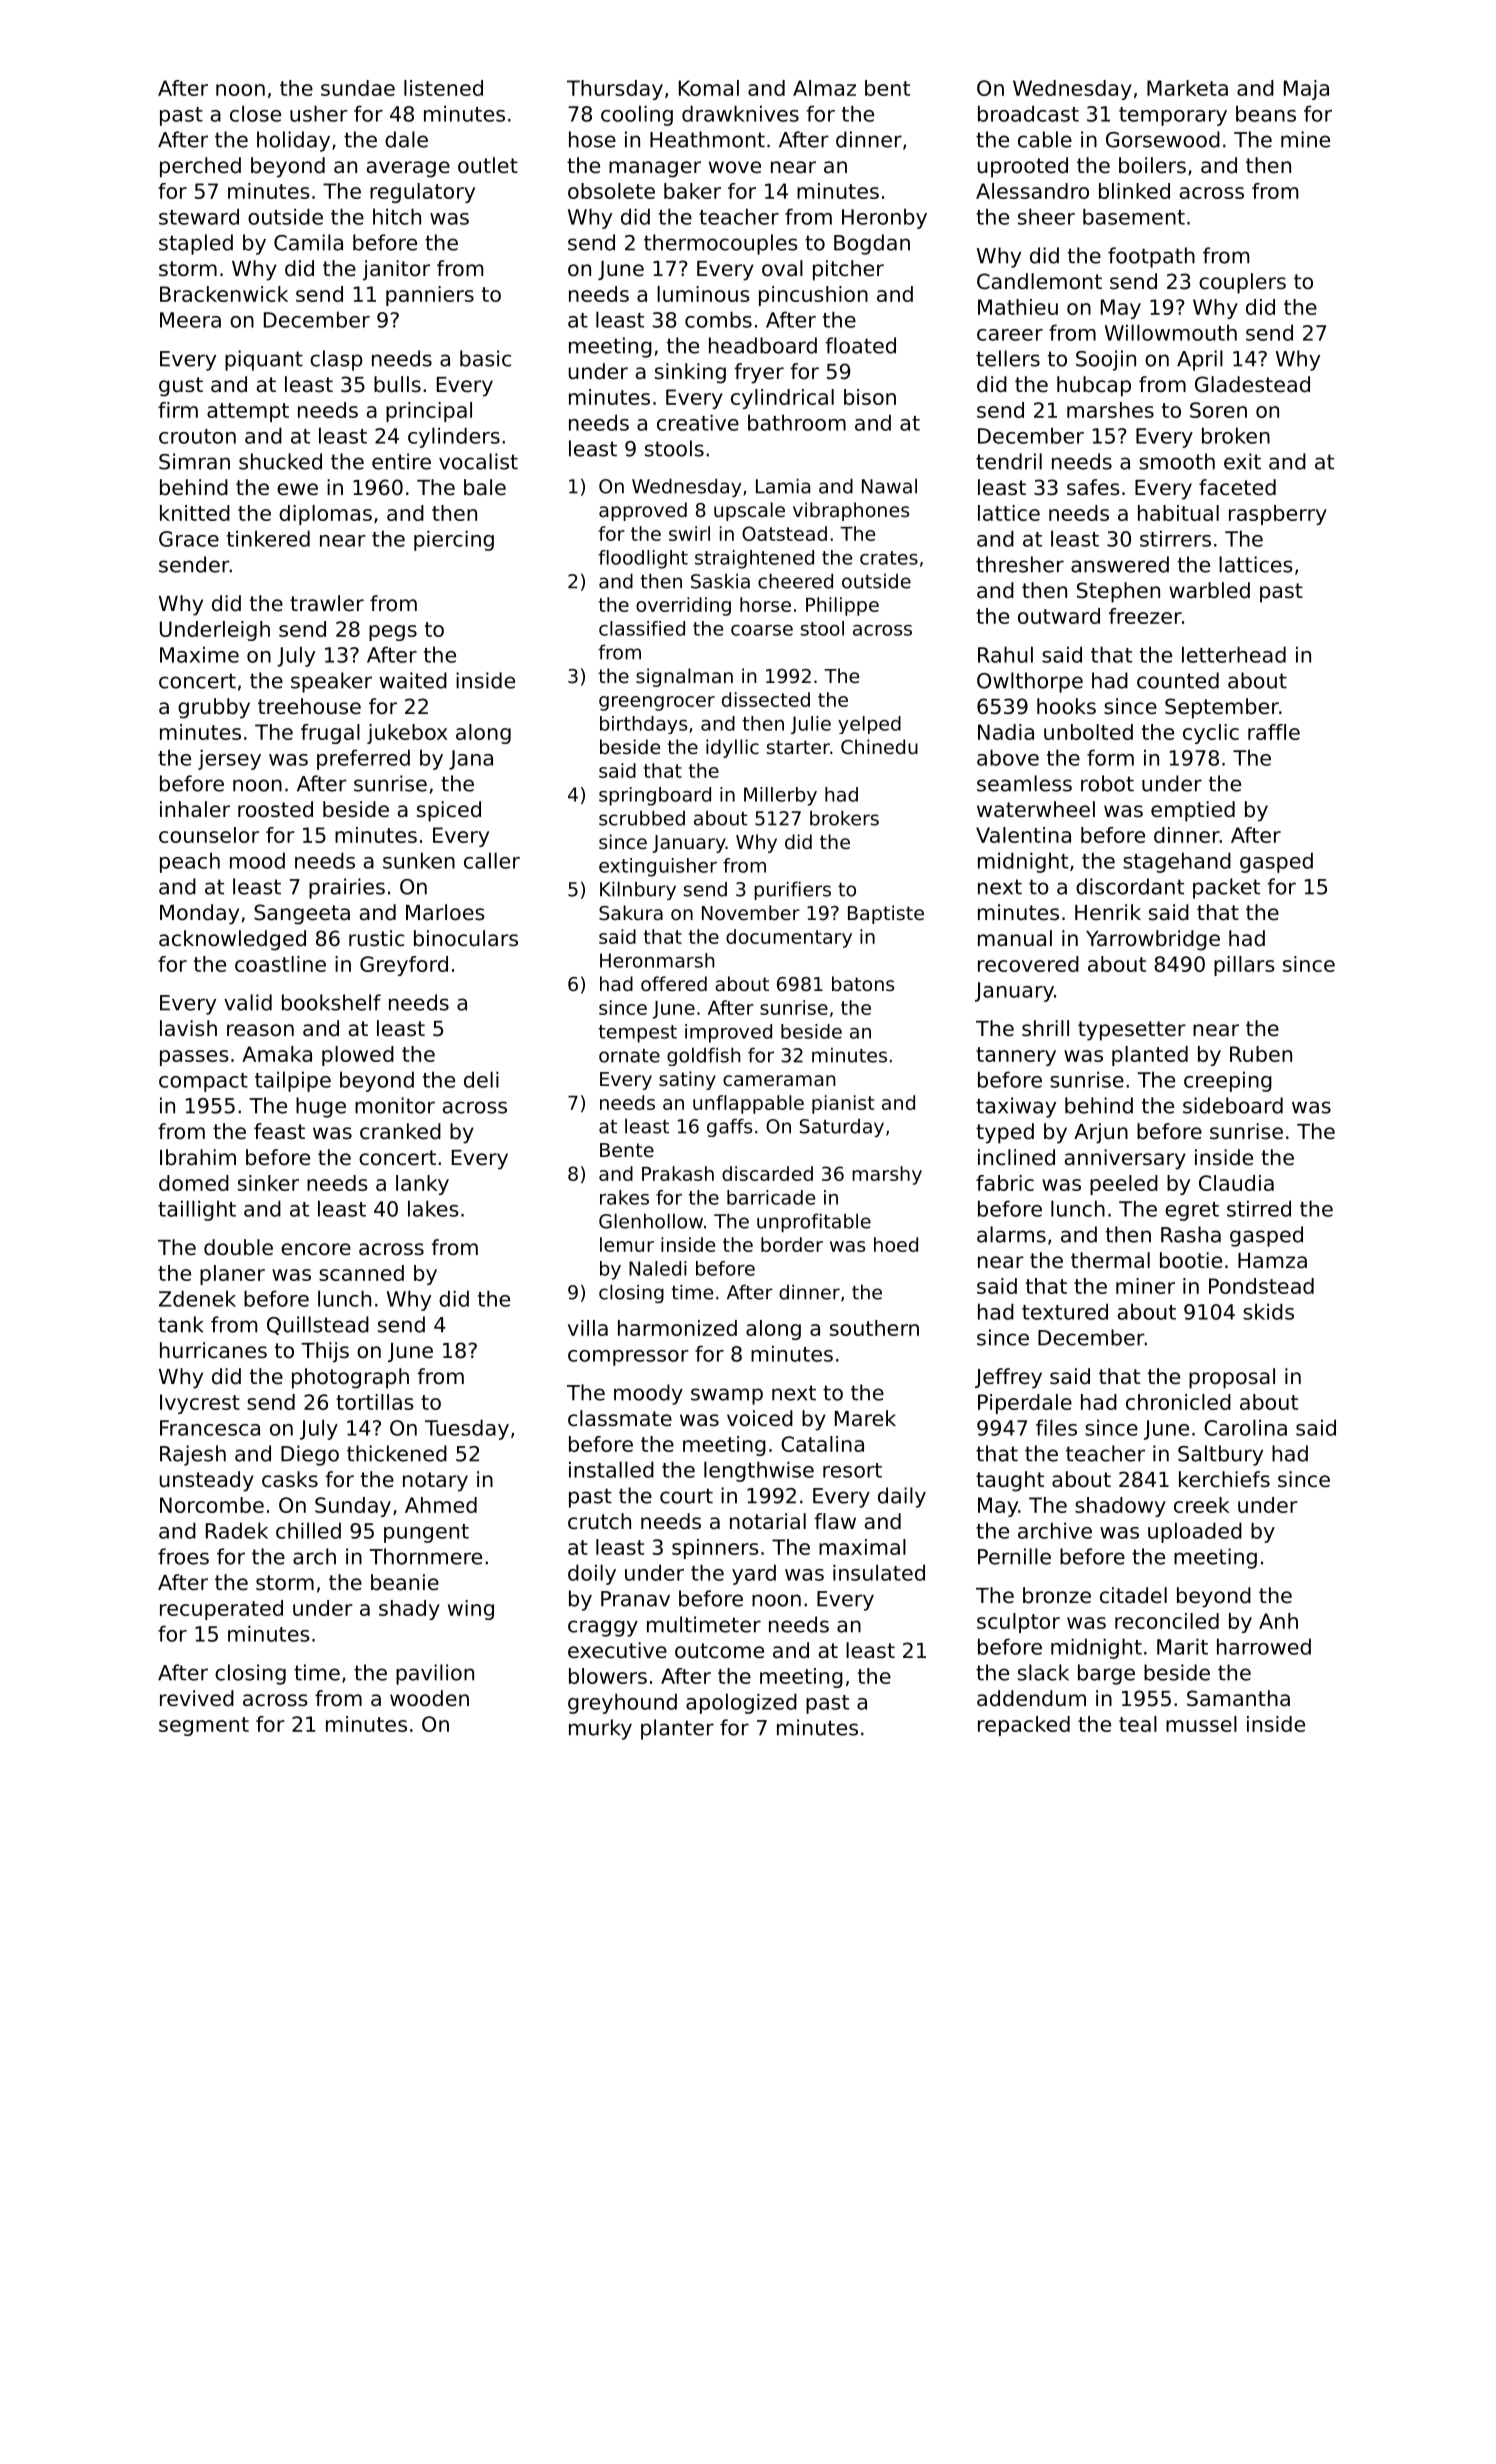 This screenshot has width=1496, height=2464. What do you see at coordinates (782, 268) in the screenshot?
I see `oval` at bounding box center [782, 268].
